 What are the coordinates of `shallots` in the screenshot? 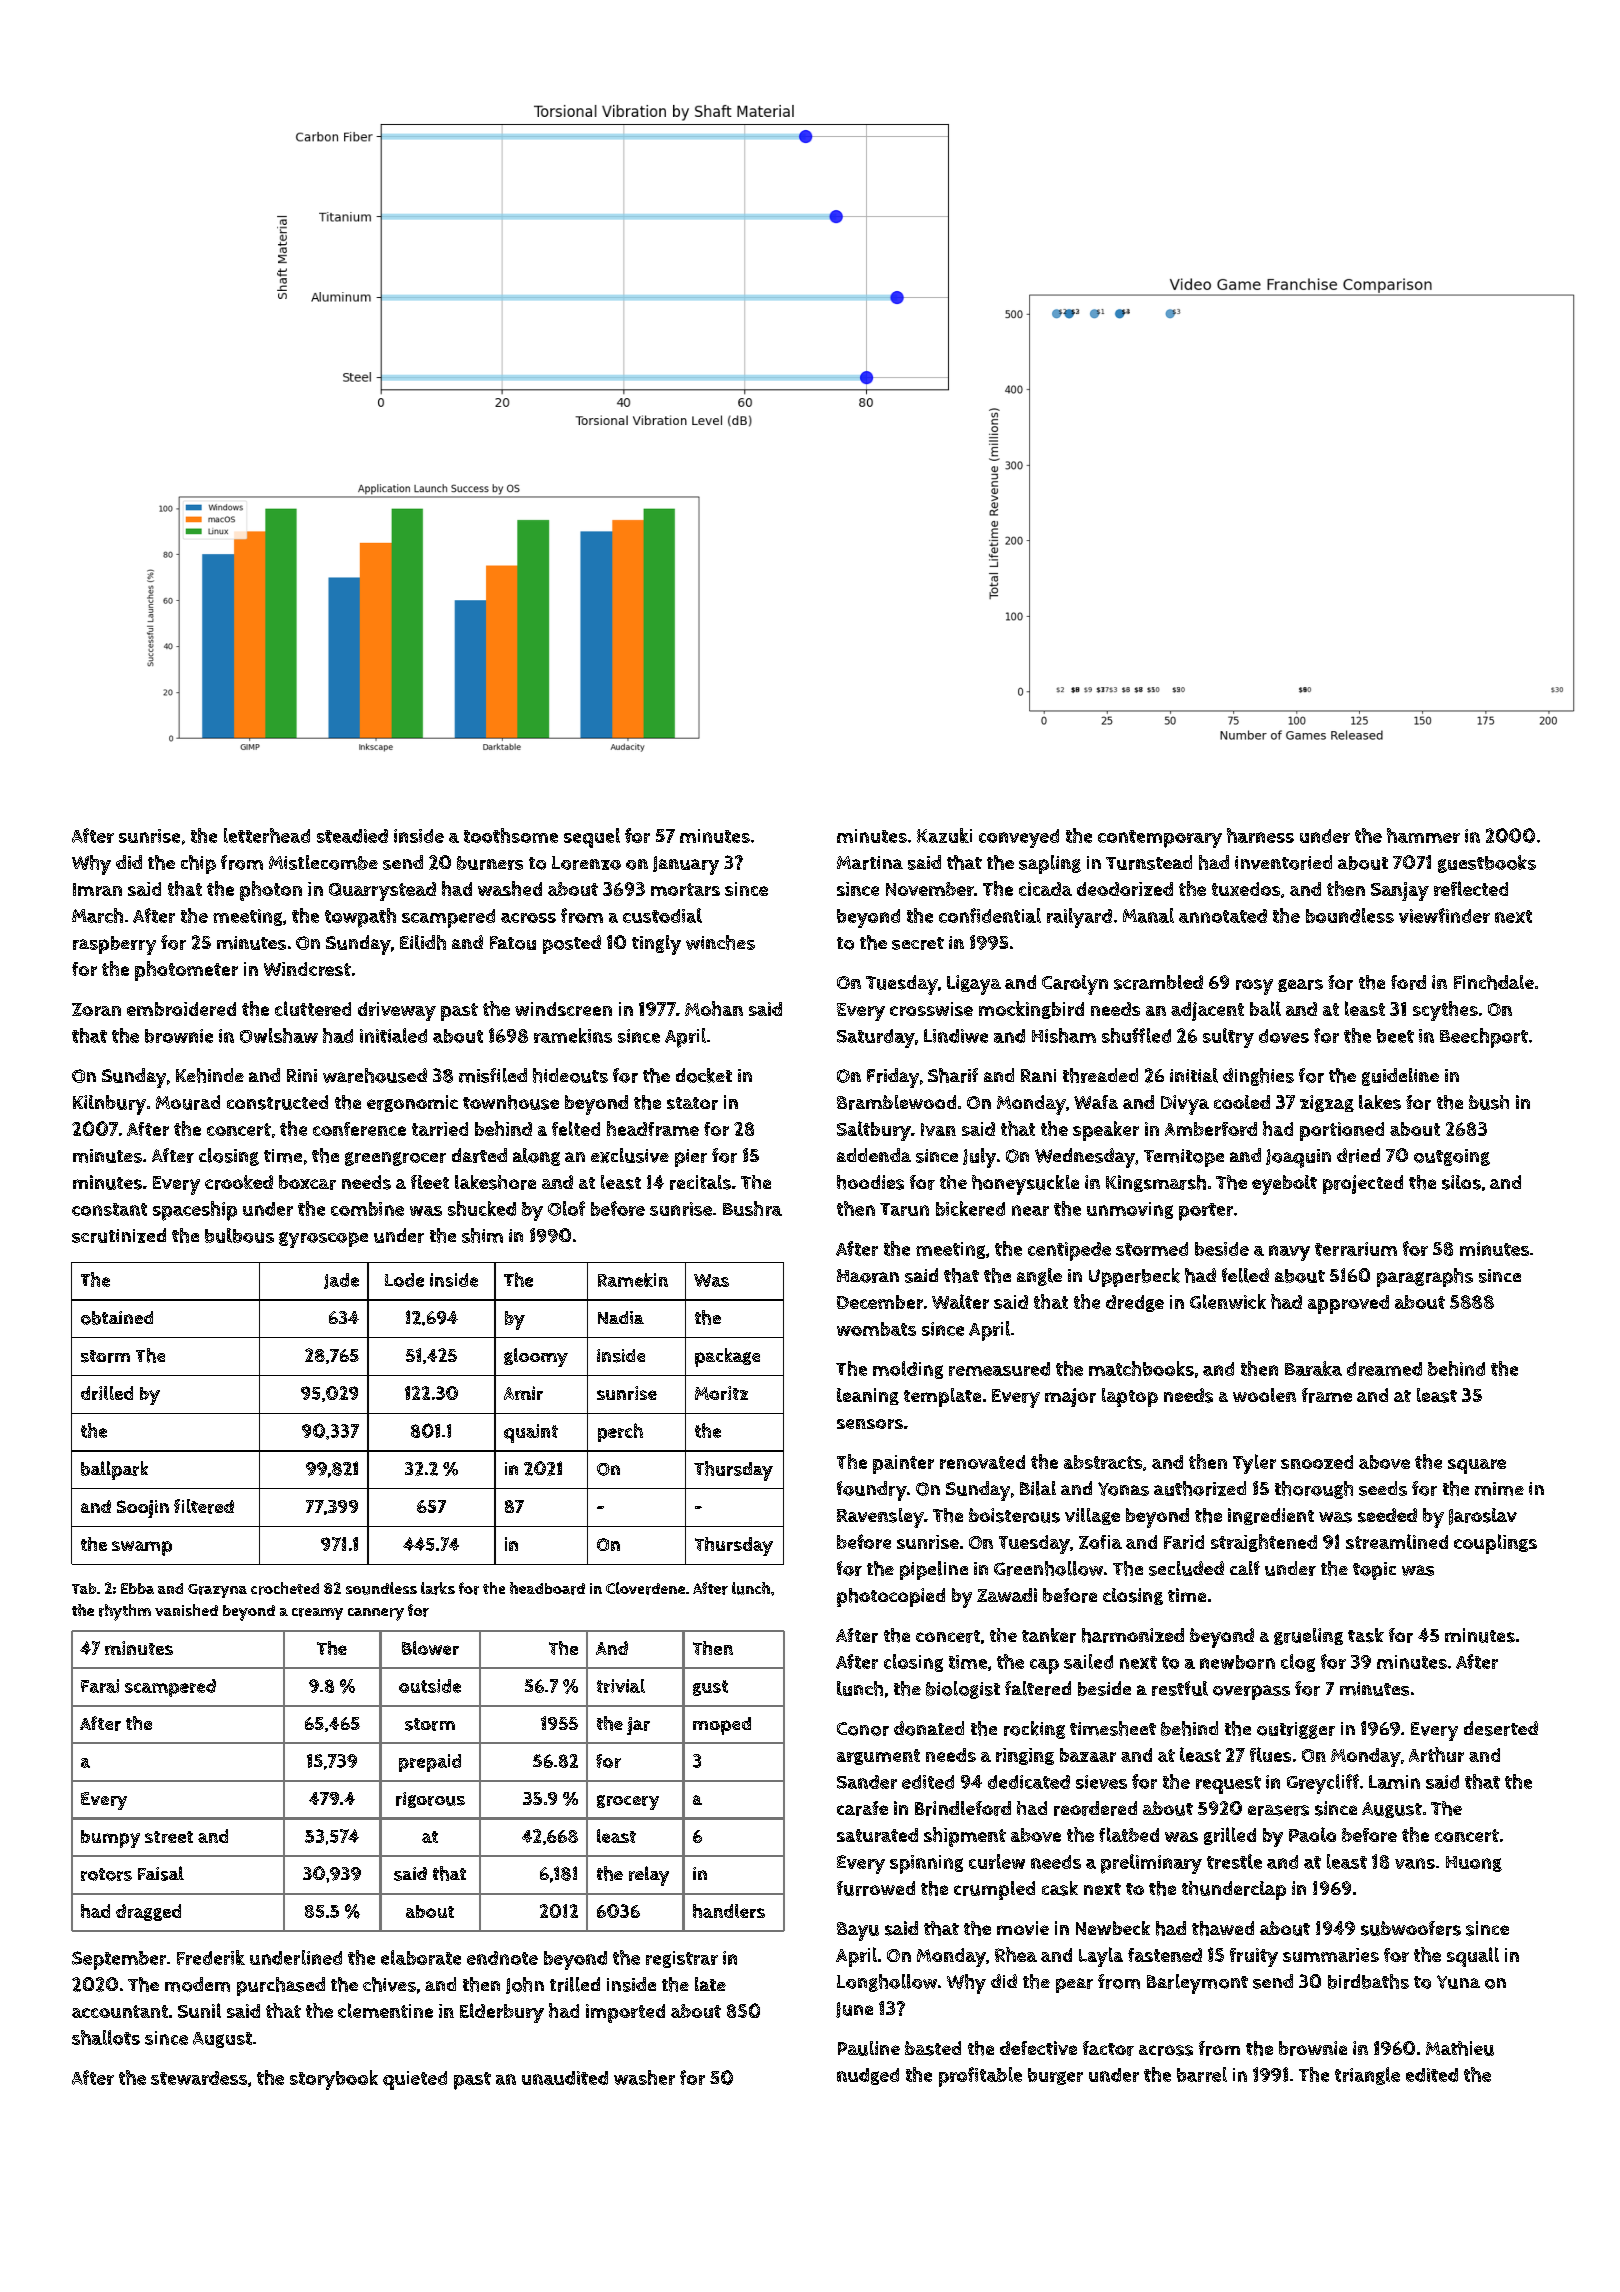 It's located at (106, 2037).
